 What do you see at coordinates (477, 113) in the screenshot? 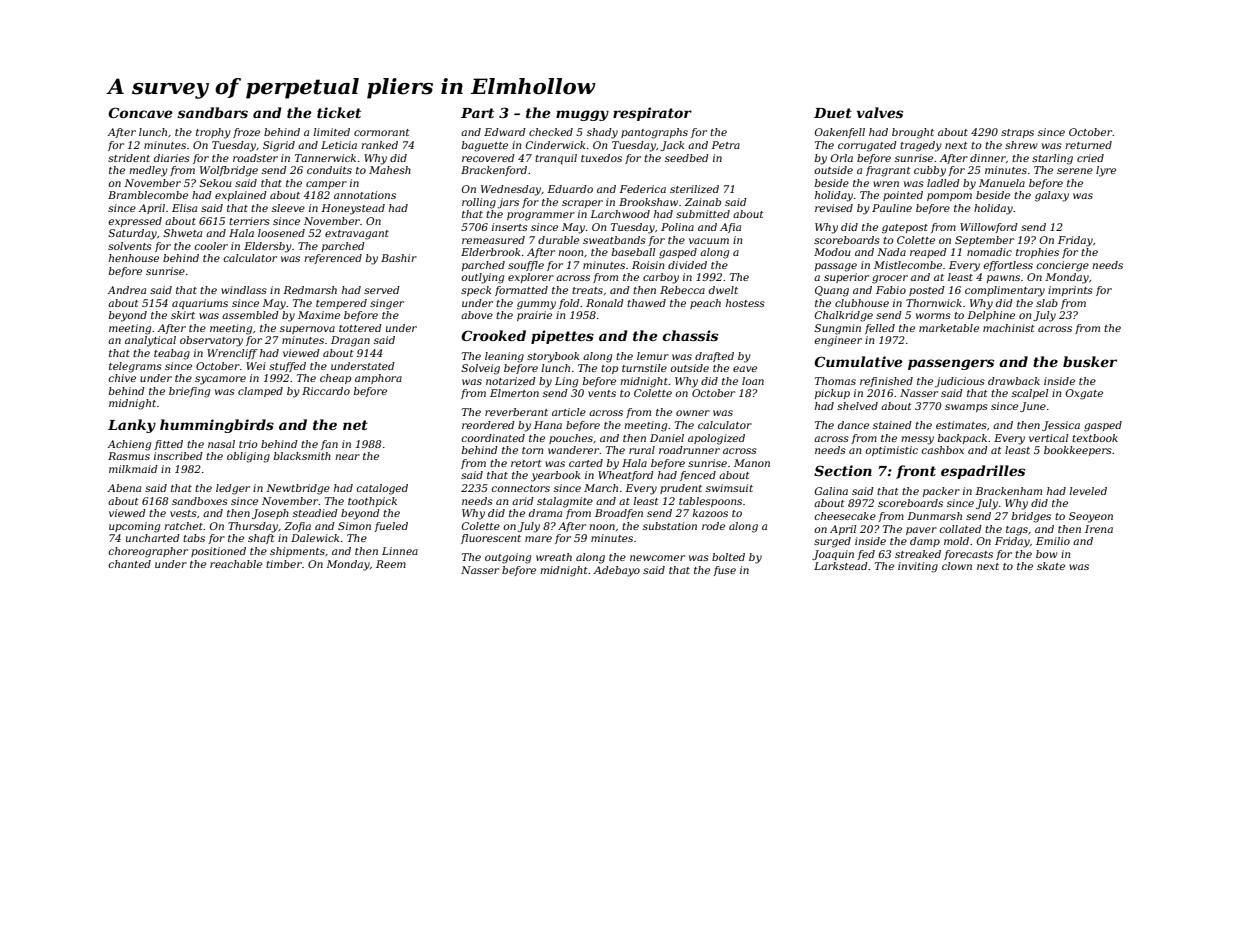
I see `Part` at bounding box center [477, 113].
